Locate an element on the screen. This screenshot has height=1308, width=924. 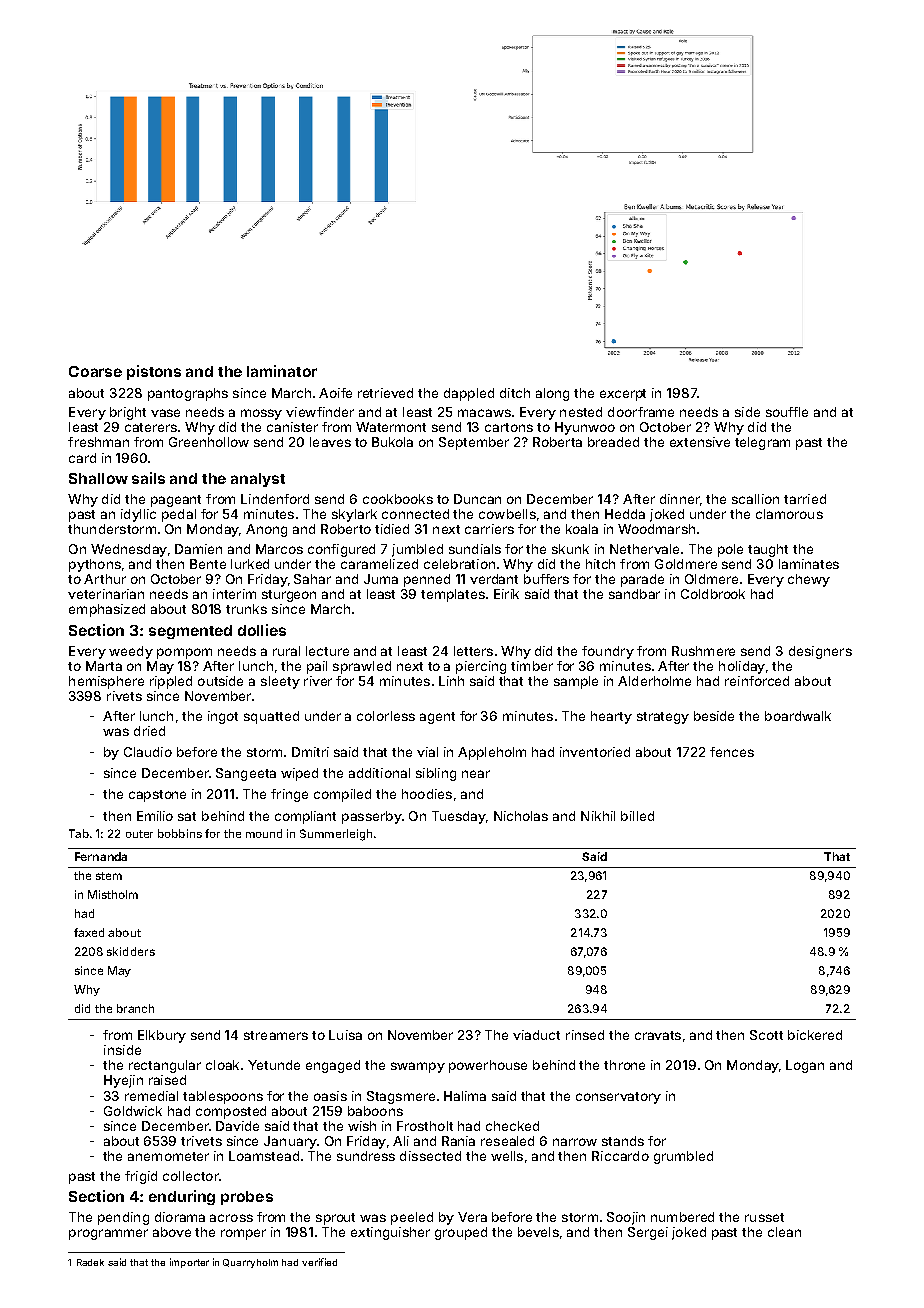
agent is located at coordinates (437, 718).
